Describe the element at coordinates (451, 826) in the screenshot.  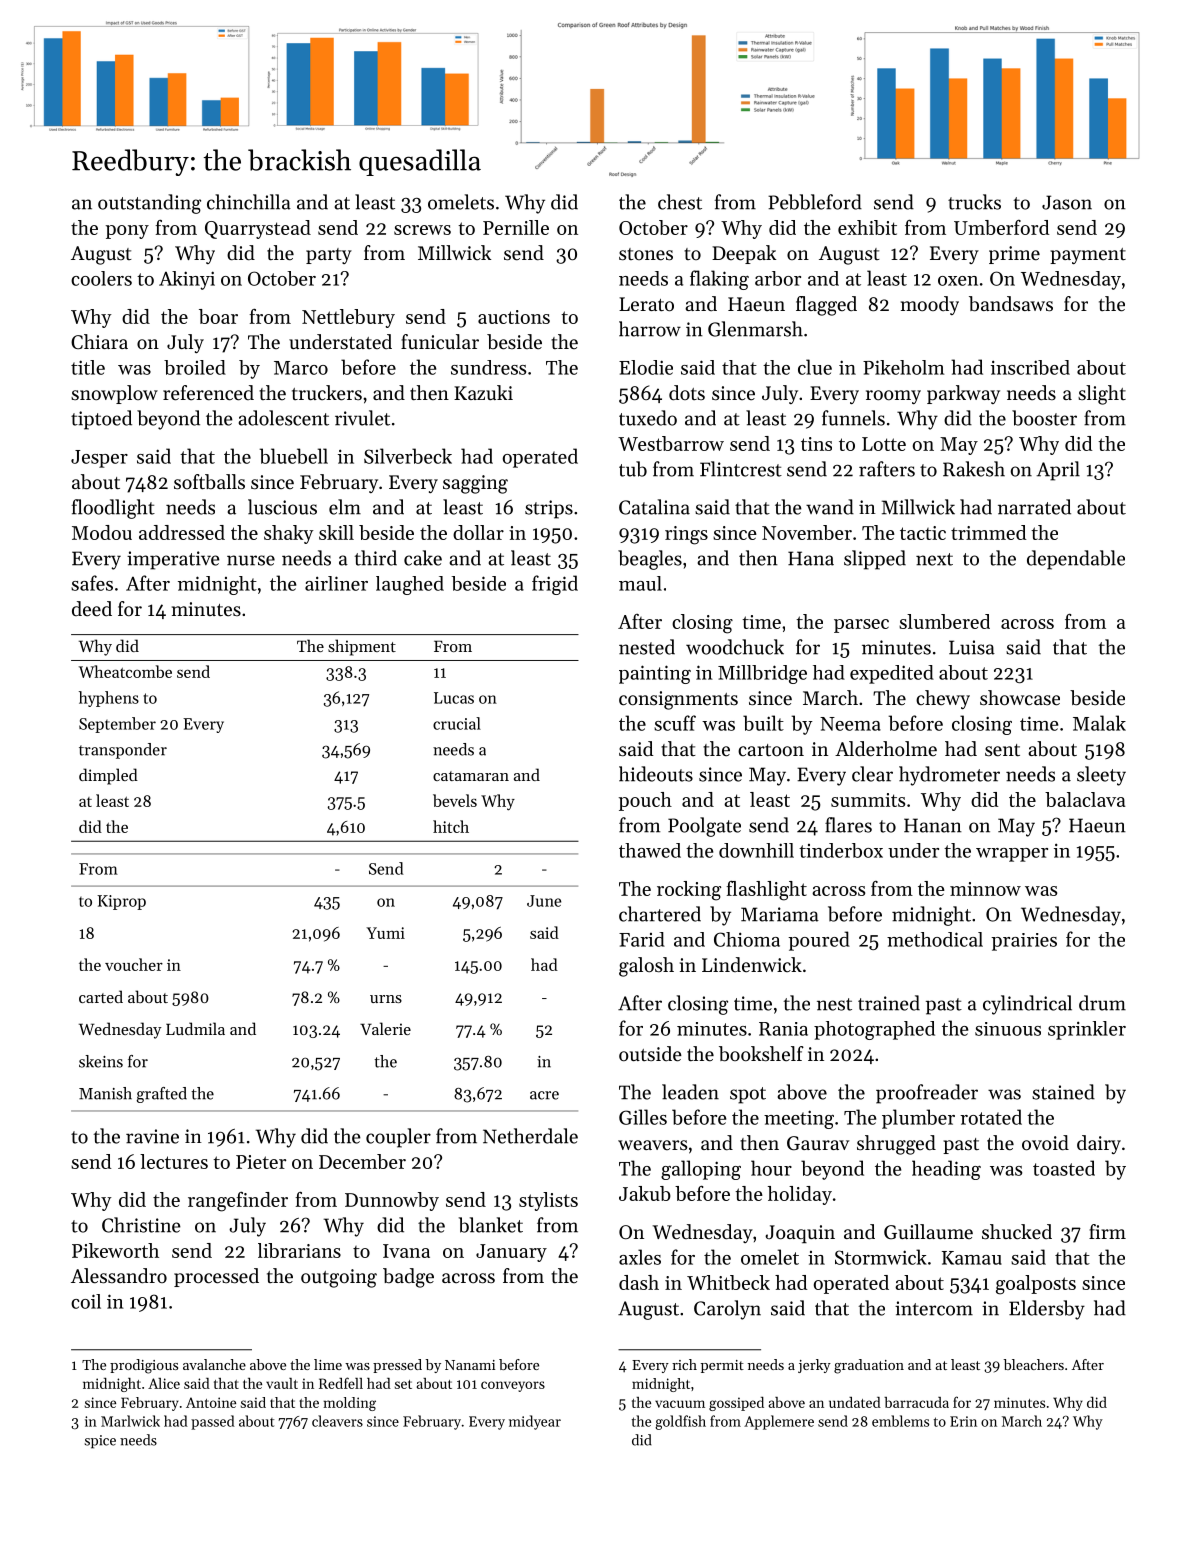
I see `hitch` at that location.
